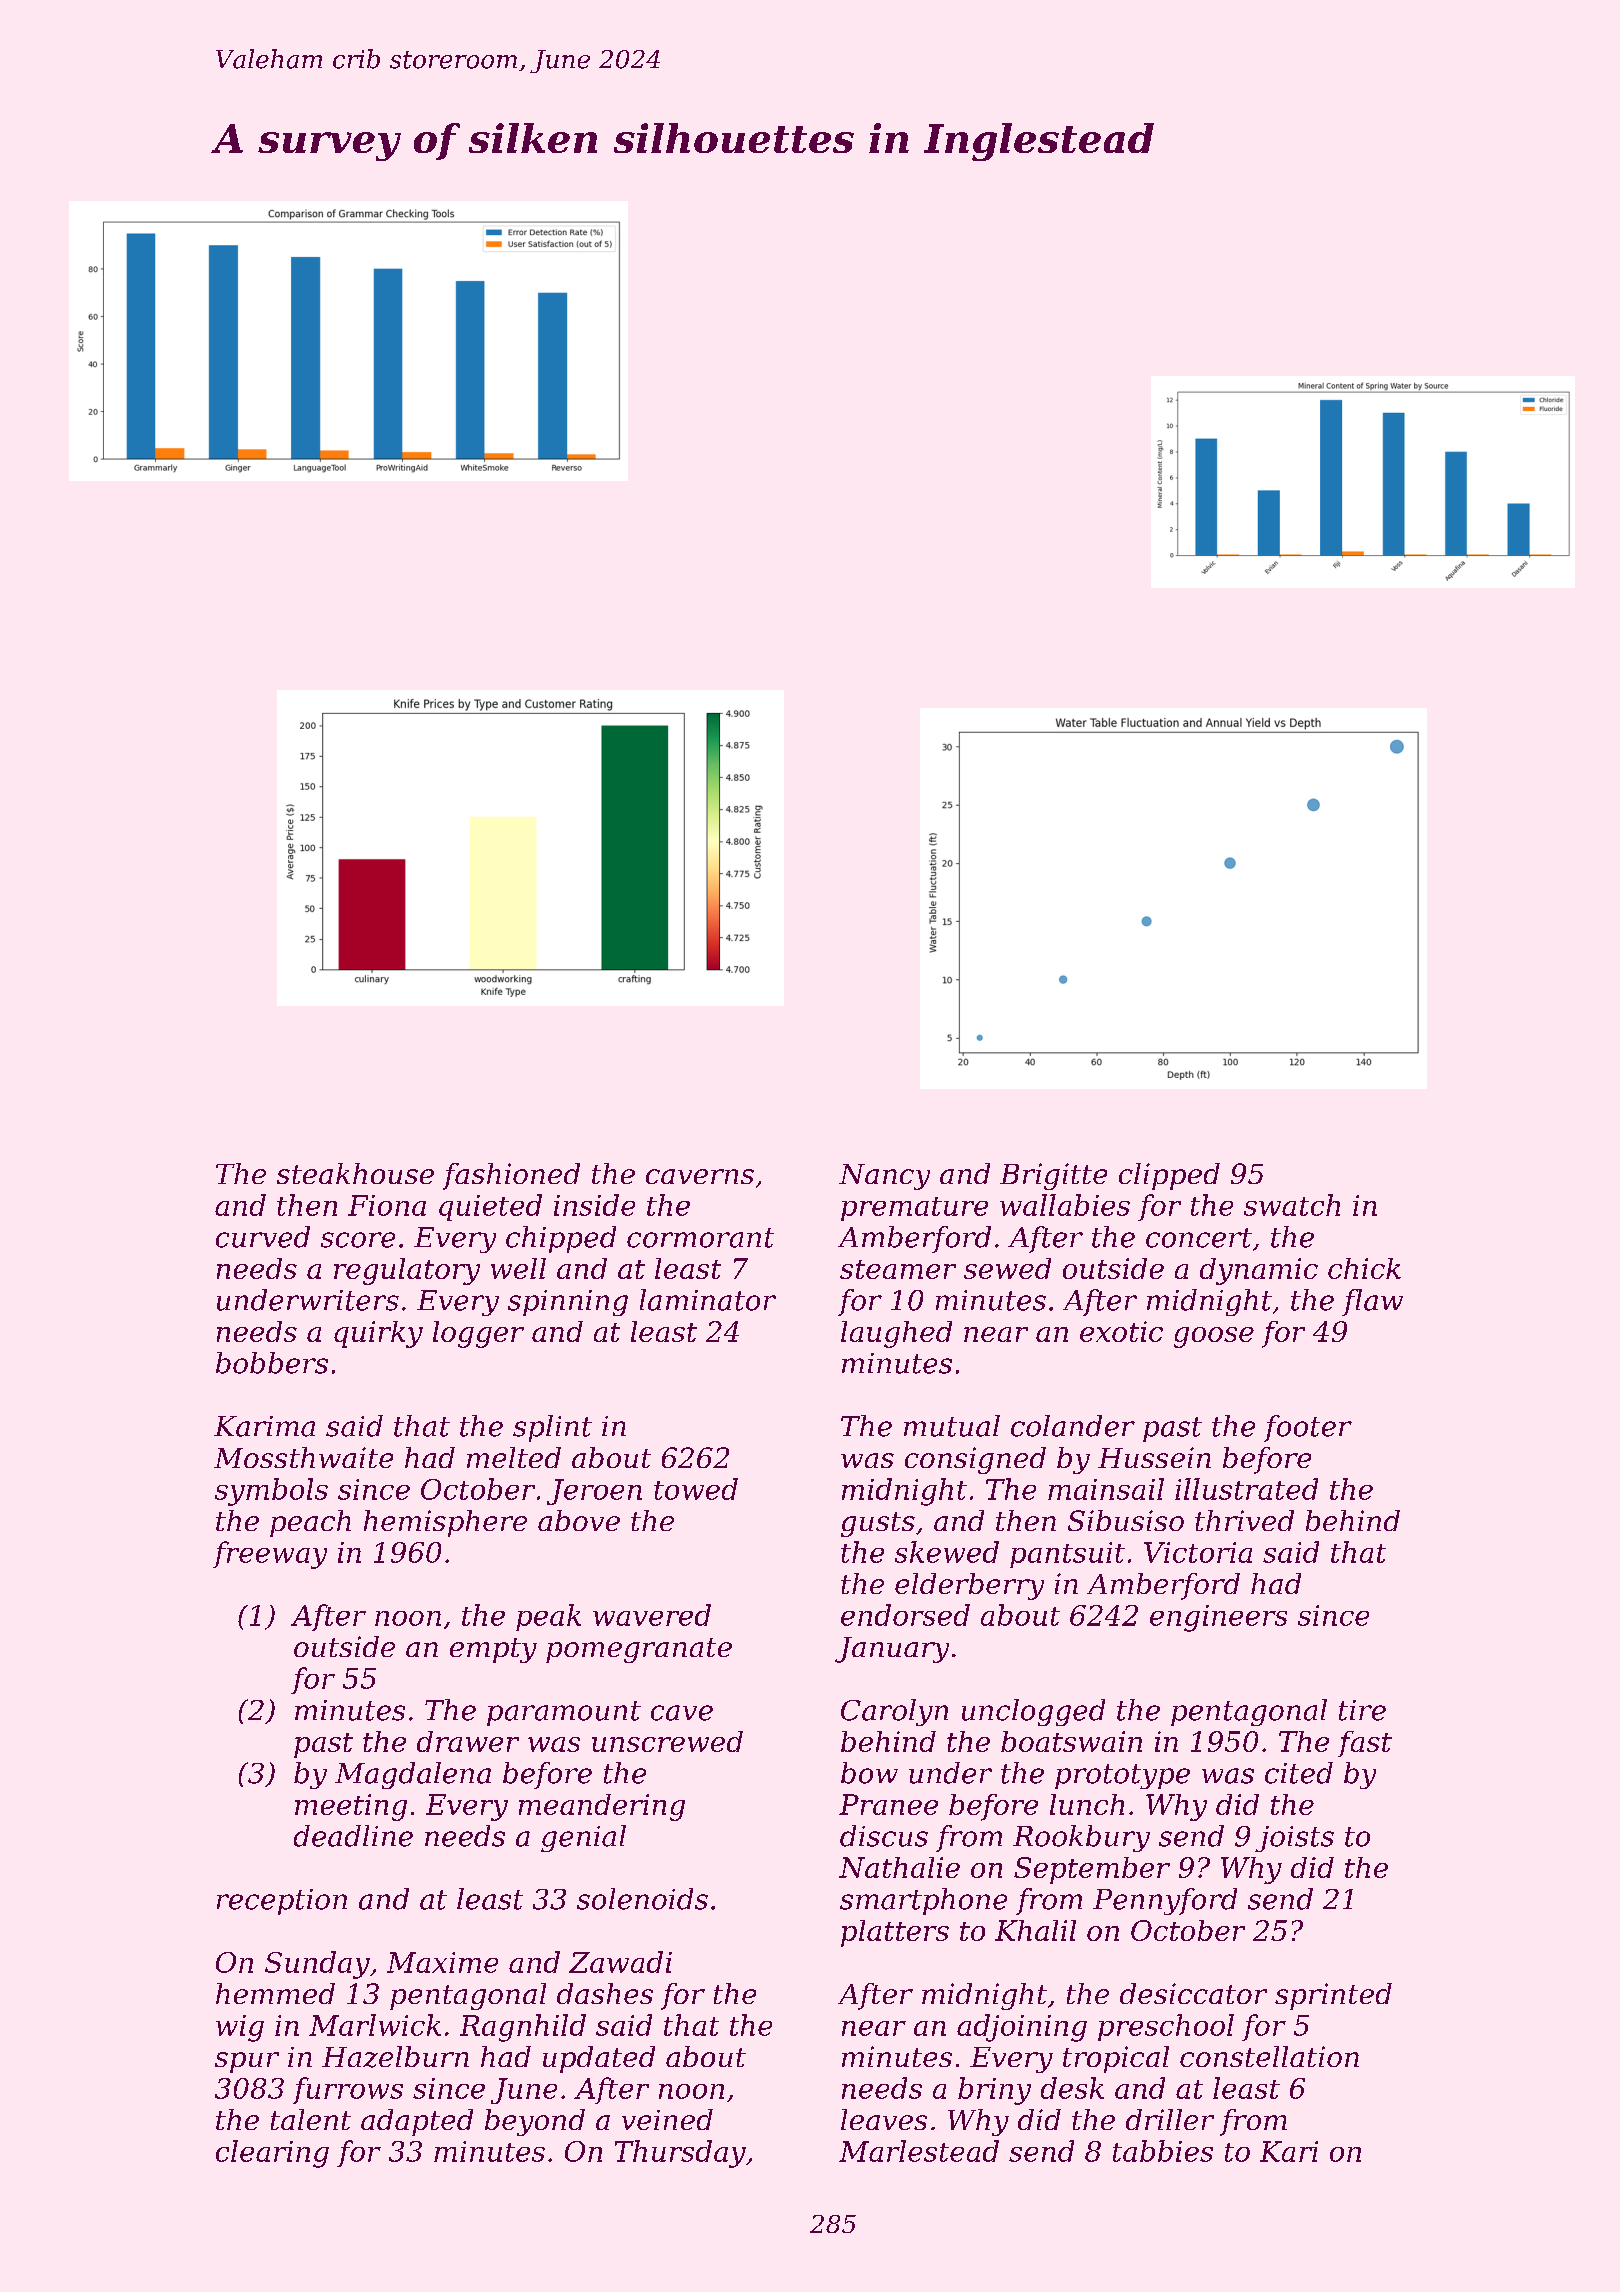 This screenshot has width=1620, height=2292. I want to click on tabbies, so click(1163, 2151).
